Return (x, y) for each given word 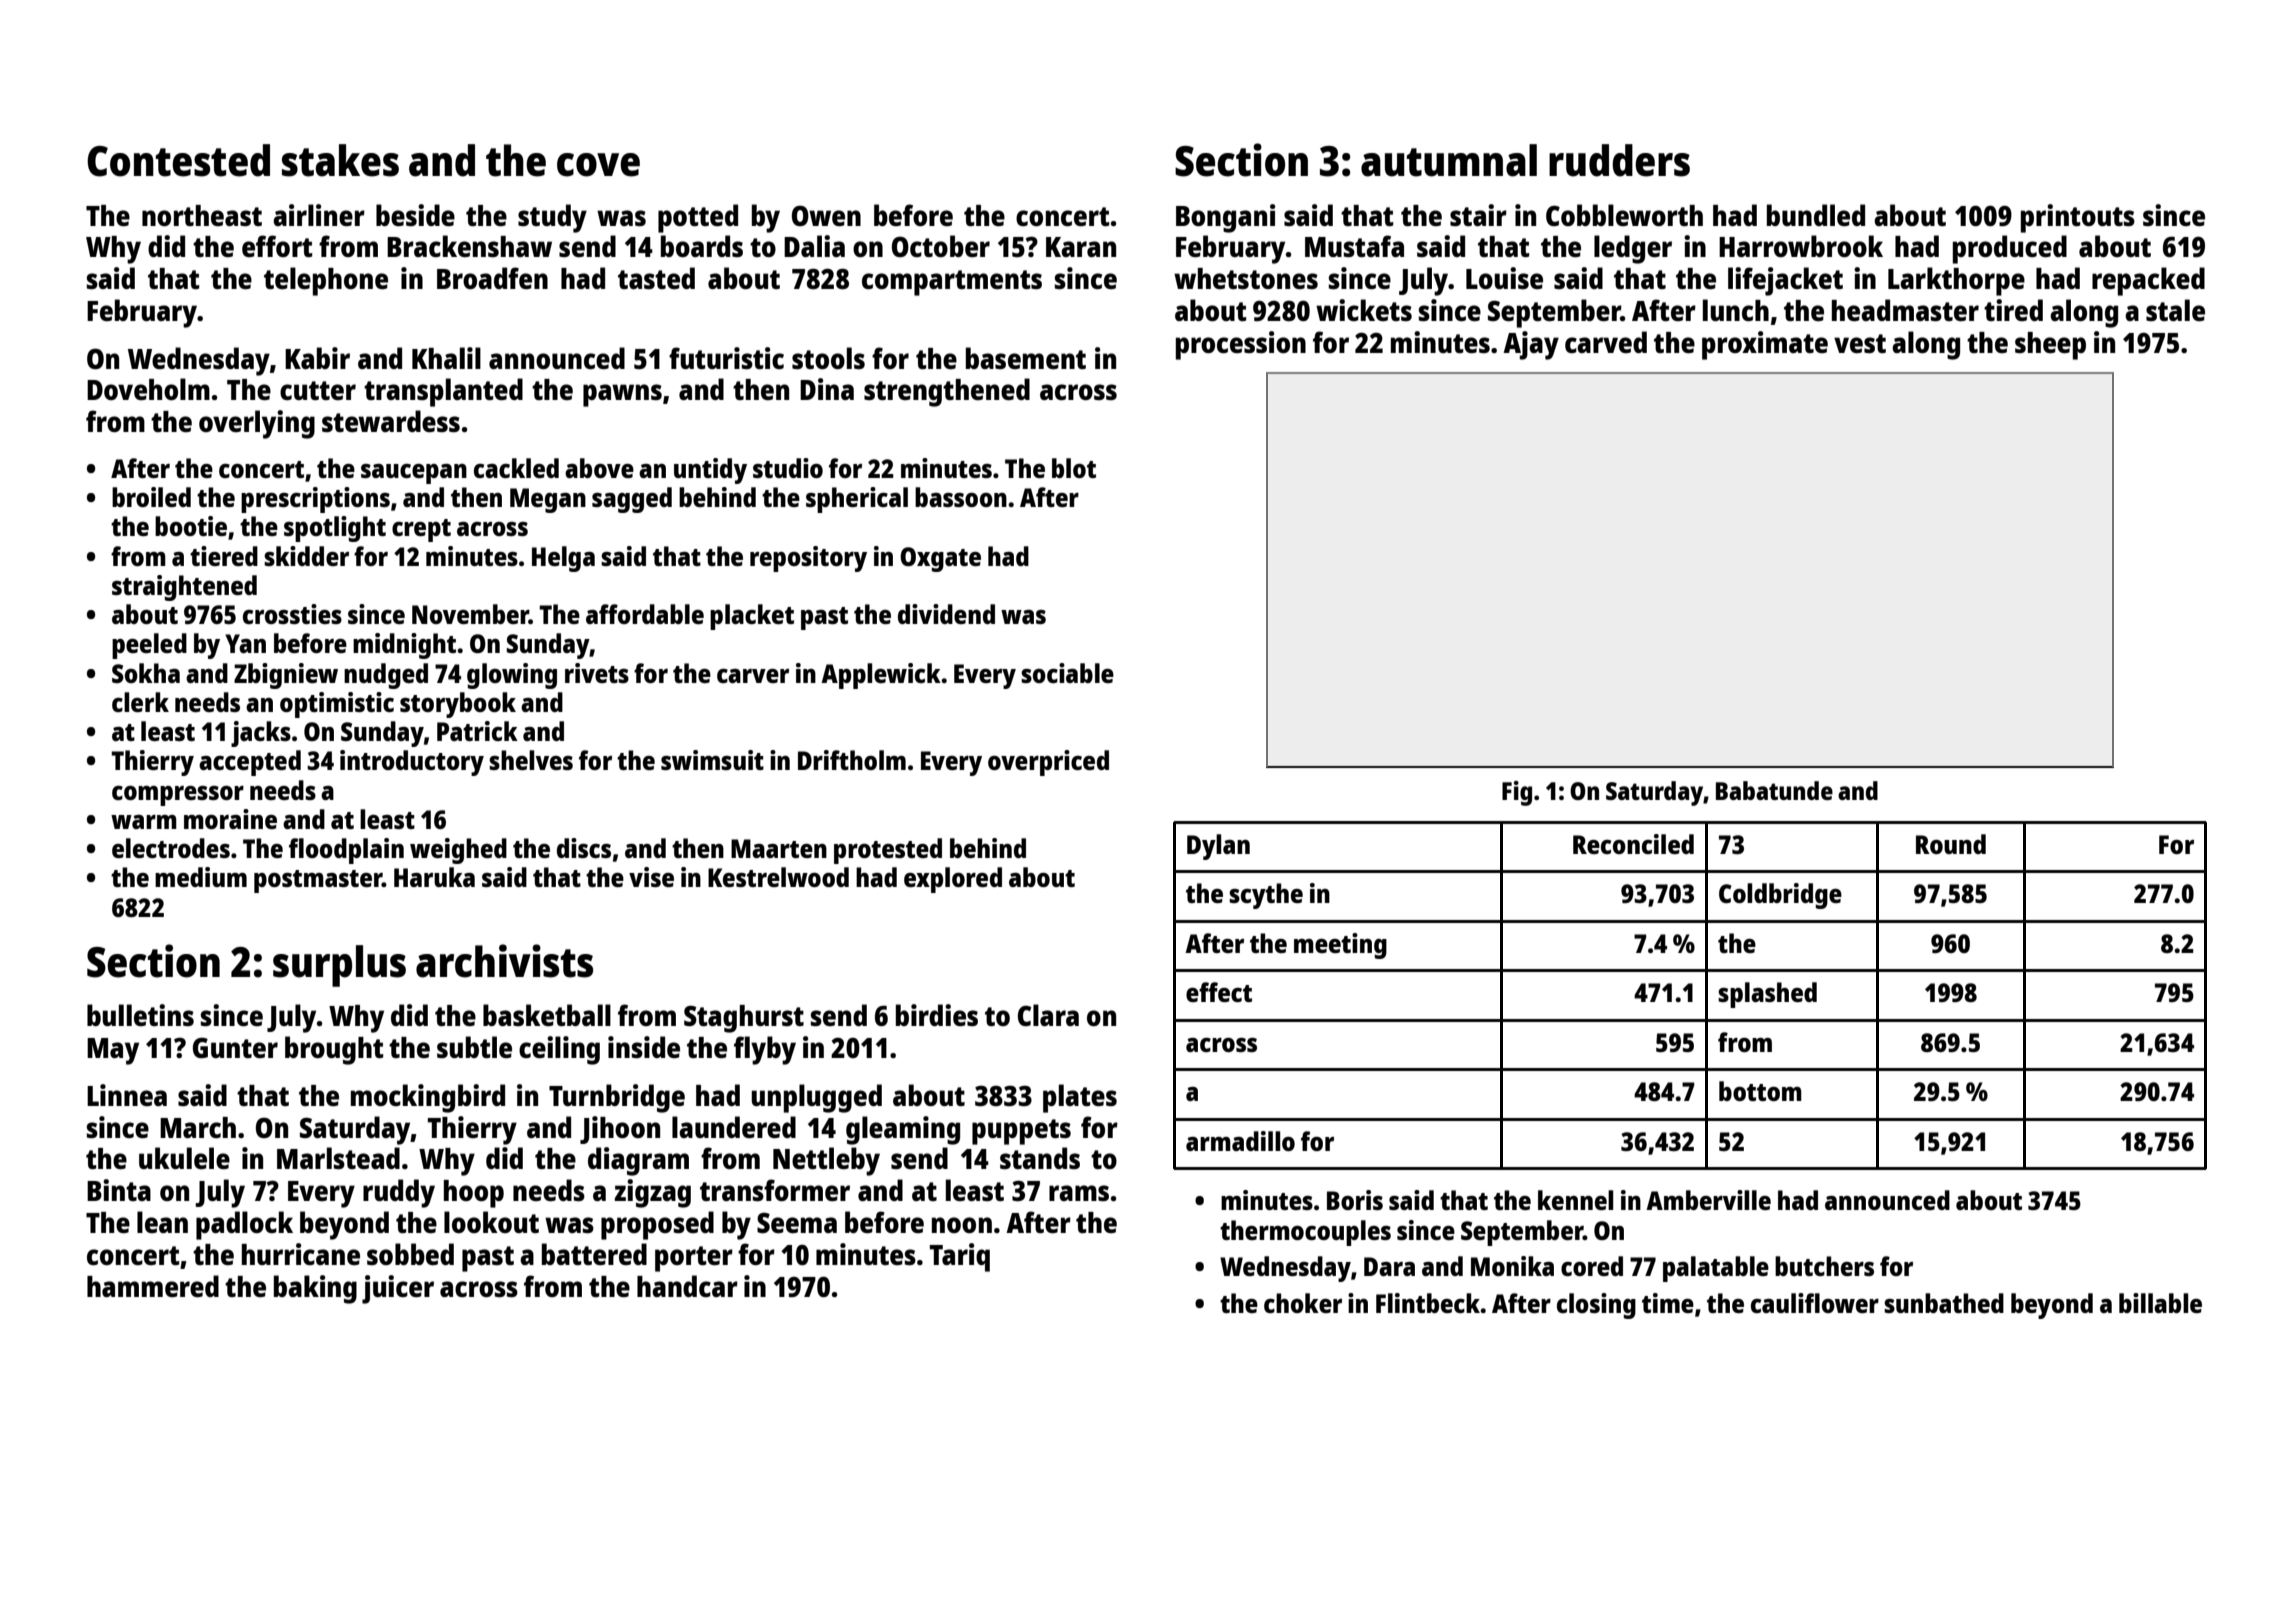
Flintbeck (1428, 1303)
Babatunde (1774, 790)
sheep (2050, 346)
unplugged (816, 1098)
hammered (153, 1286)
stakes (340, 160)
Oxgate (940, 559)
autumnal (1449, 160)
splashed (1767, 995)
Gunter (235, 1047)
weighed (458, 851)
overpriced (1048, 763)
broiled (151, 497)
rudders (1619, 160)
